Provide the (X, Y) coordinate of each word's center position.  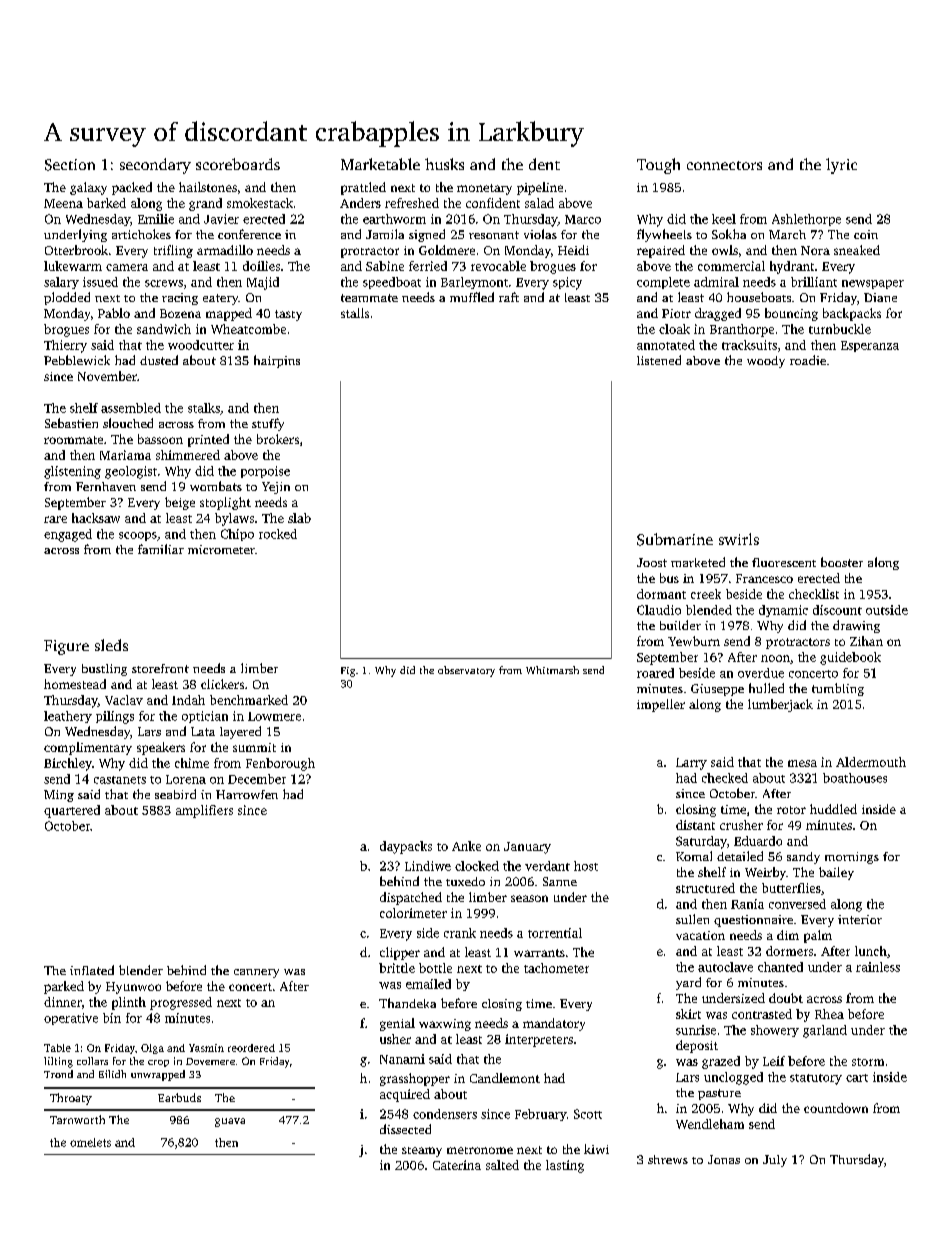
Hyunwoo (133, 988)
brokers (278, 439)
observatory (466, 671)
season (529, 898)
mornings (852, 858)
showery (775, 1031)
